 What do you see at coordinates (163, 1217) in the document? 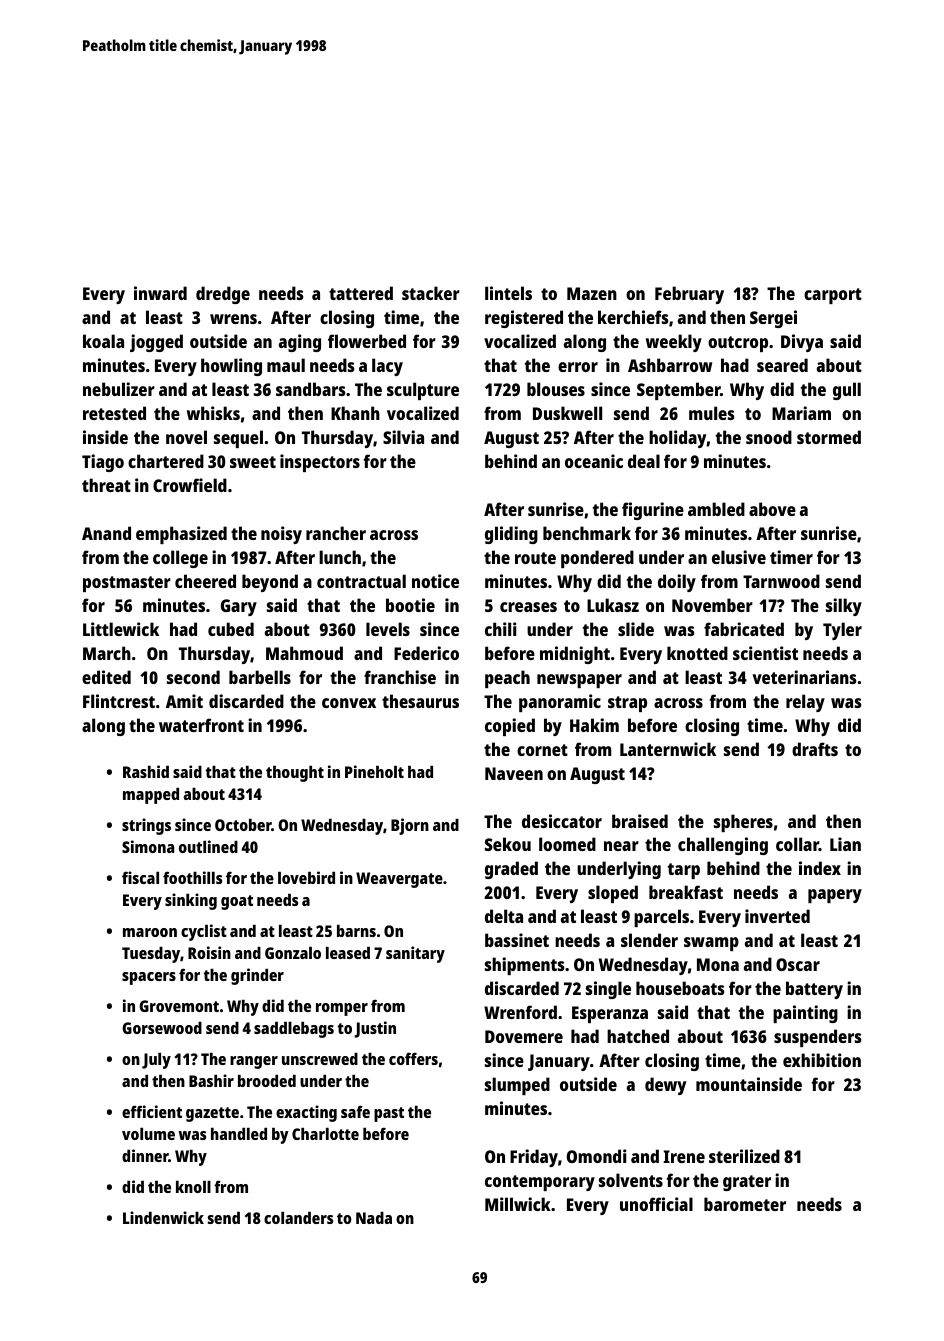
I see `Lindenwick` at bounding box center [163, 1217].
